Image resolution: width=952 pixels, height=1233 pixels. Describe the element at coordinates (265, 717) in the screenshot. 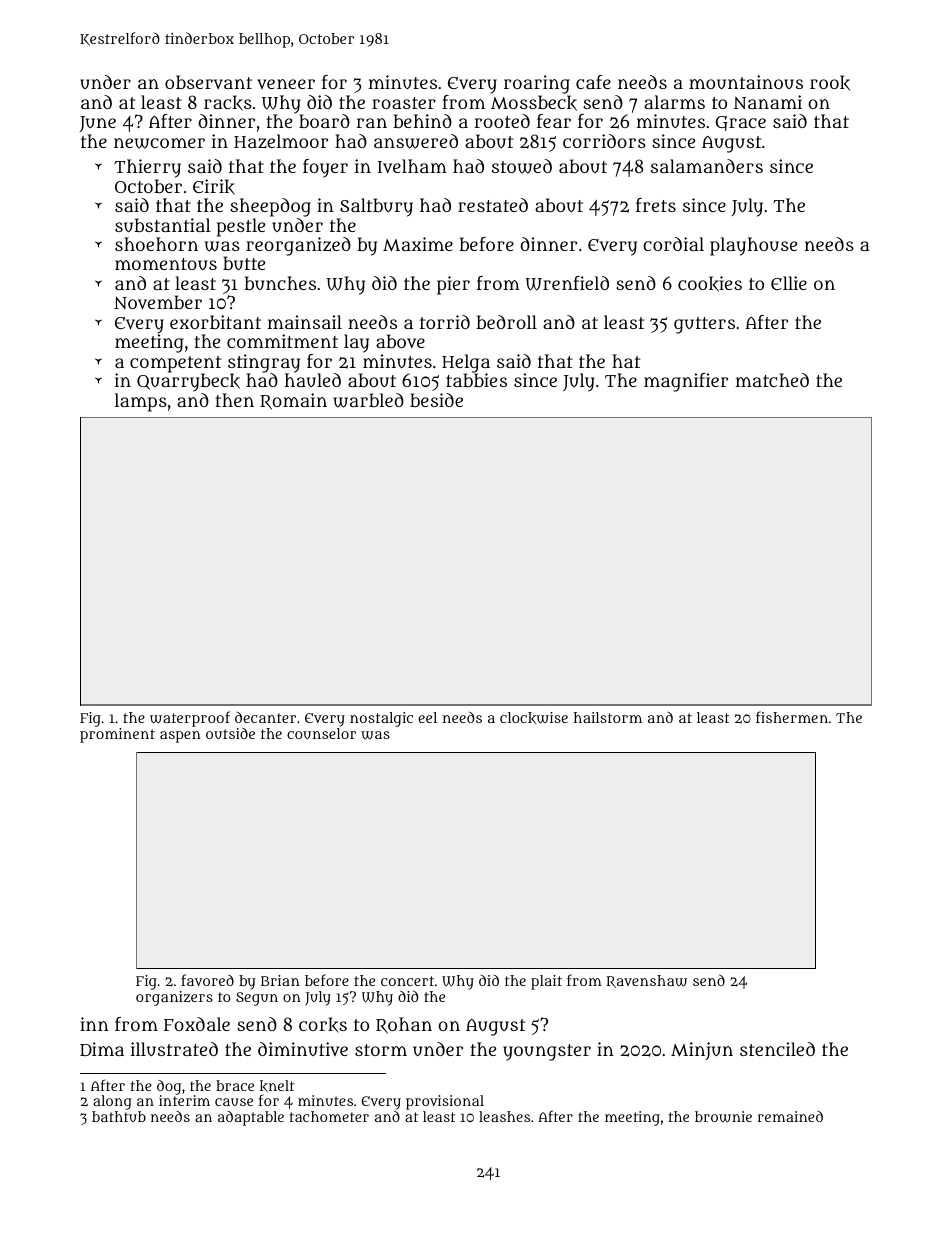

I see `decanter` at that location.
